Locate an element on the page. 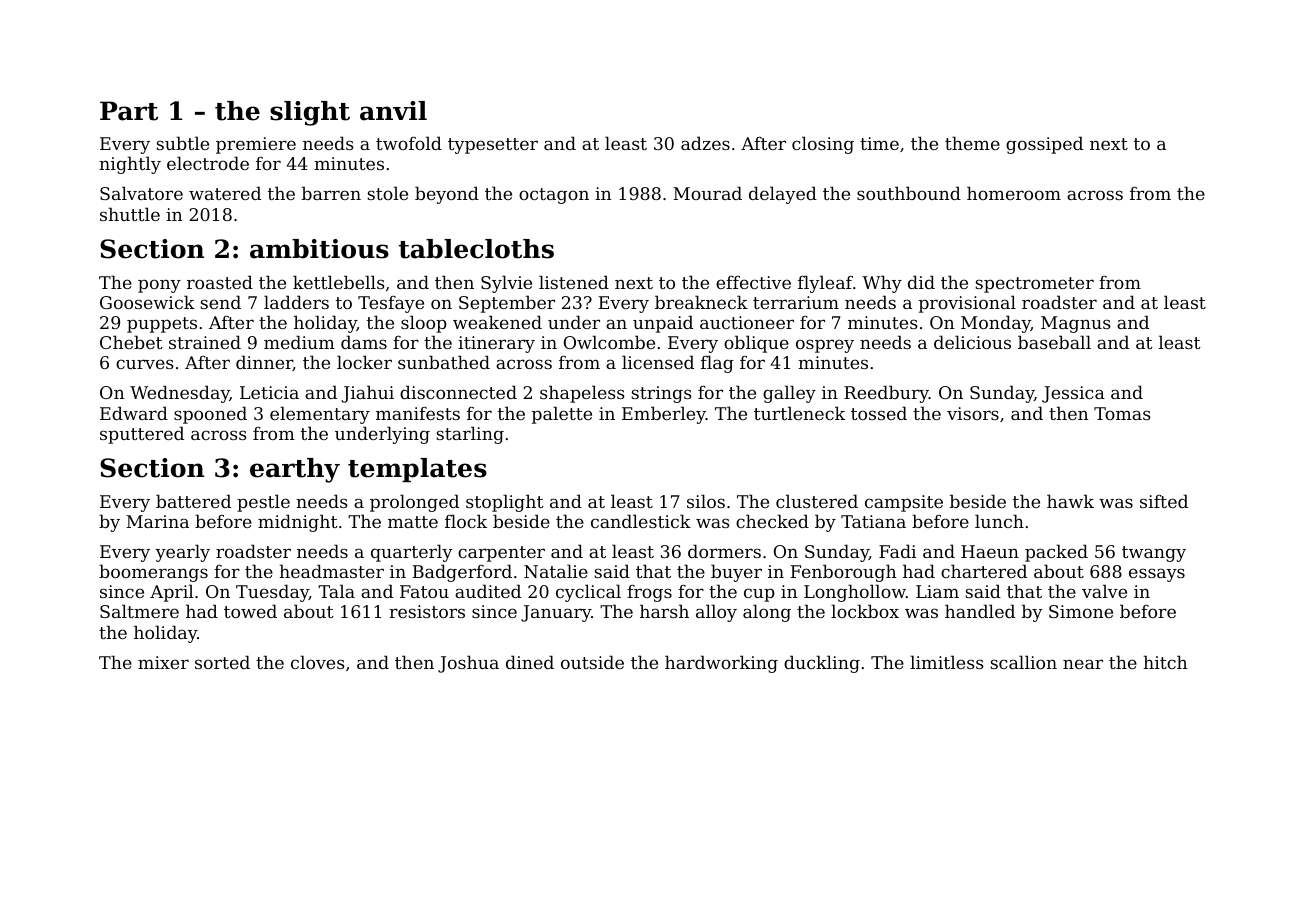  sputtered is located at coordinates (142, 435).
